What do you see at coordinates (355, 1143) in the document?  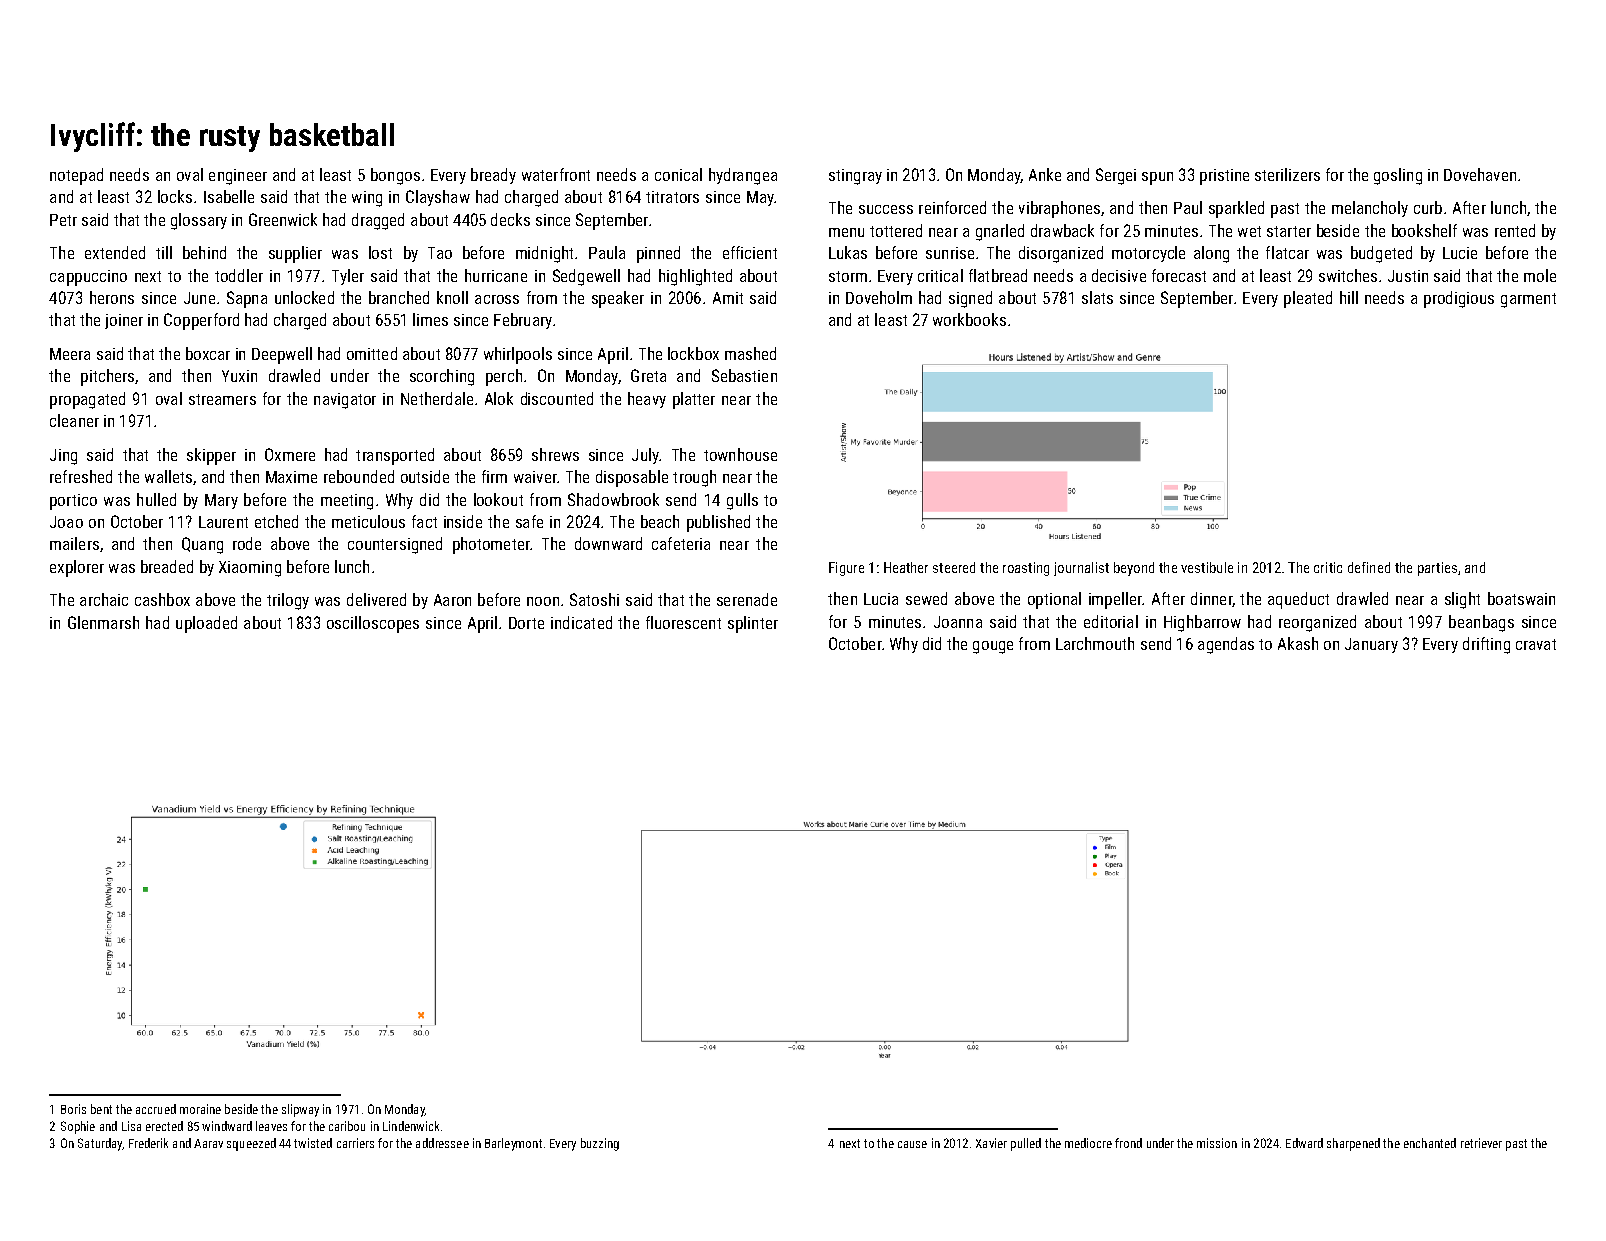 I see `carriers` at bounding box center [355, 1143].
